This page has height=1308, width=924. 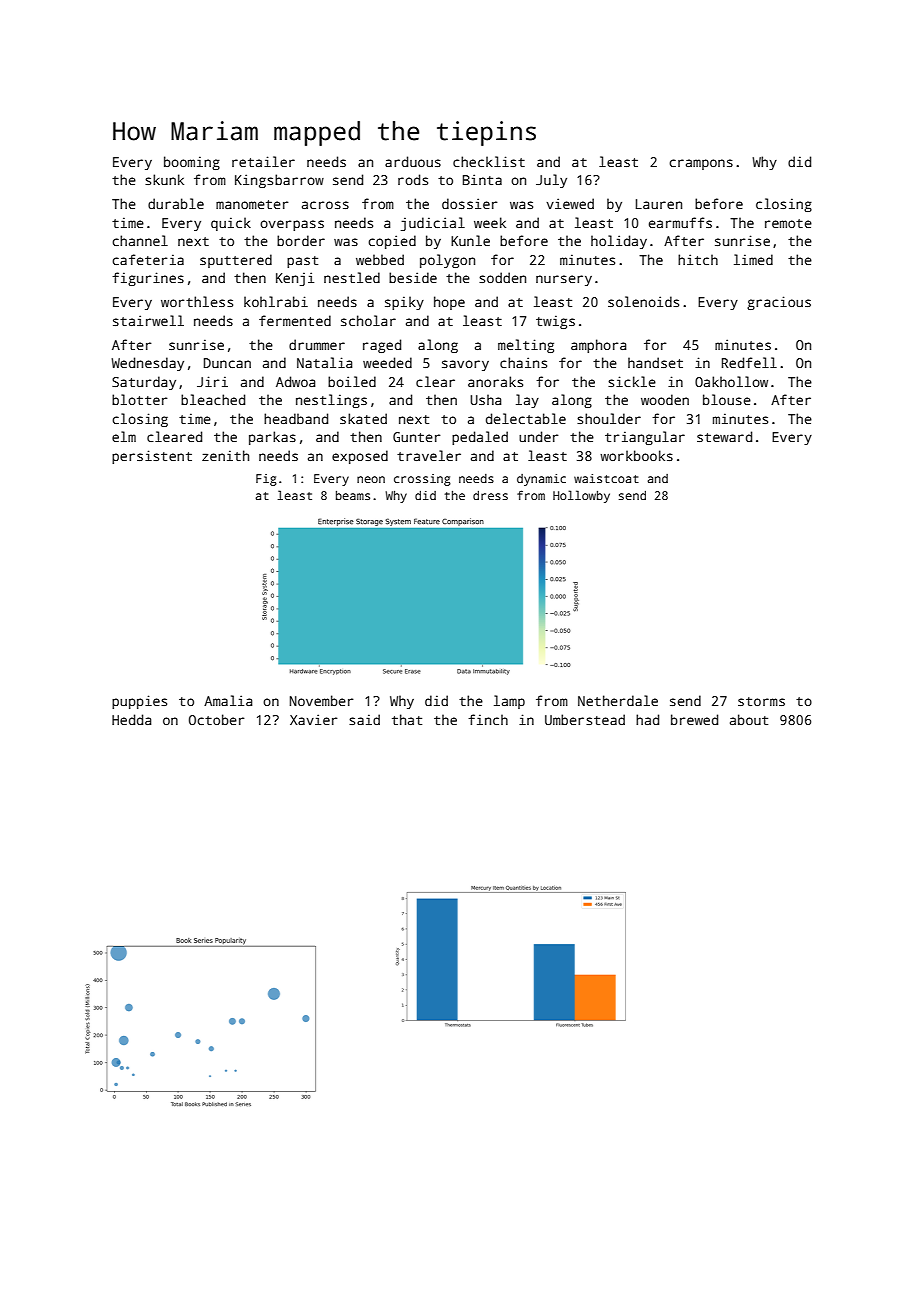 What do you see at coordinates (192, 163) in the page?
I see `booming` at bounding box center [192, 163].
